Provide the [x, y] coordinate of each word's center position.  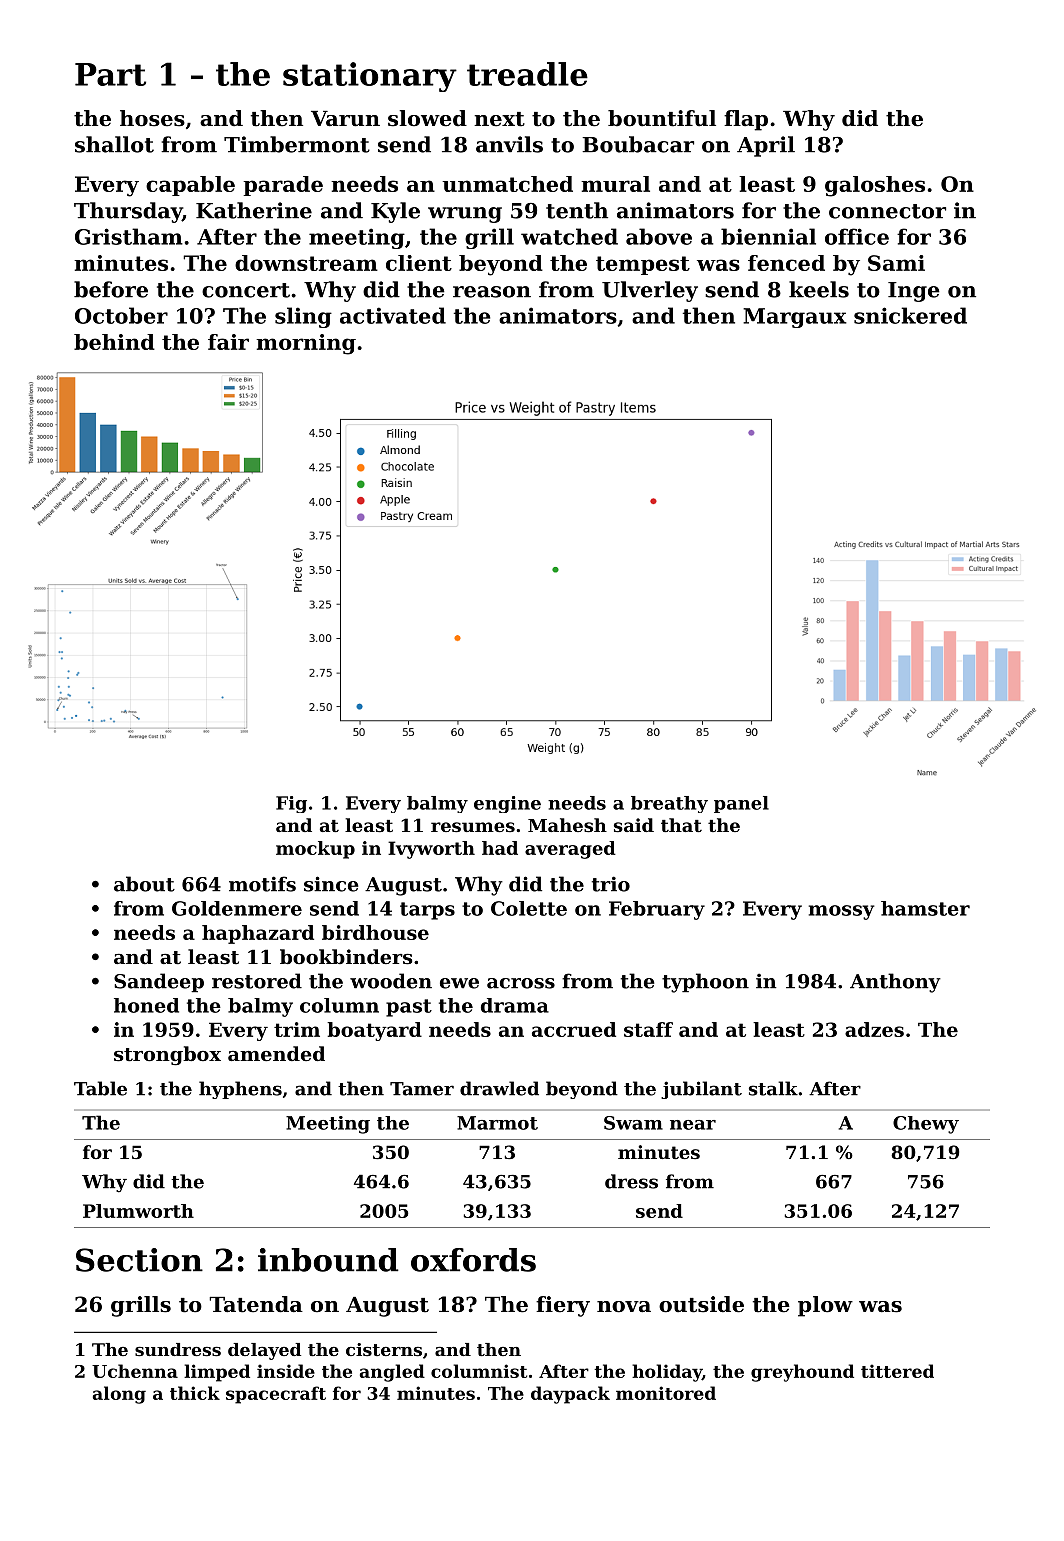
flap [746, 120]
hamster [925, 908]
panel [741, 804]
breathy [669, 804]
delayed [264, 1351]
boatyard [374, 1031]
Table [100, 1088]
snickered [910, 315]
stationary [370, 77]
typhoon [705, 983]
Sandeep [159, 983]
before [111, 289]
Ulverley [650, 291]
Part [110, 74]
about [144, 884]
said [634, 825]
